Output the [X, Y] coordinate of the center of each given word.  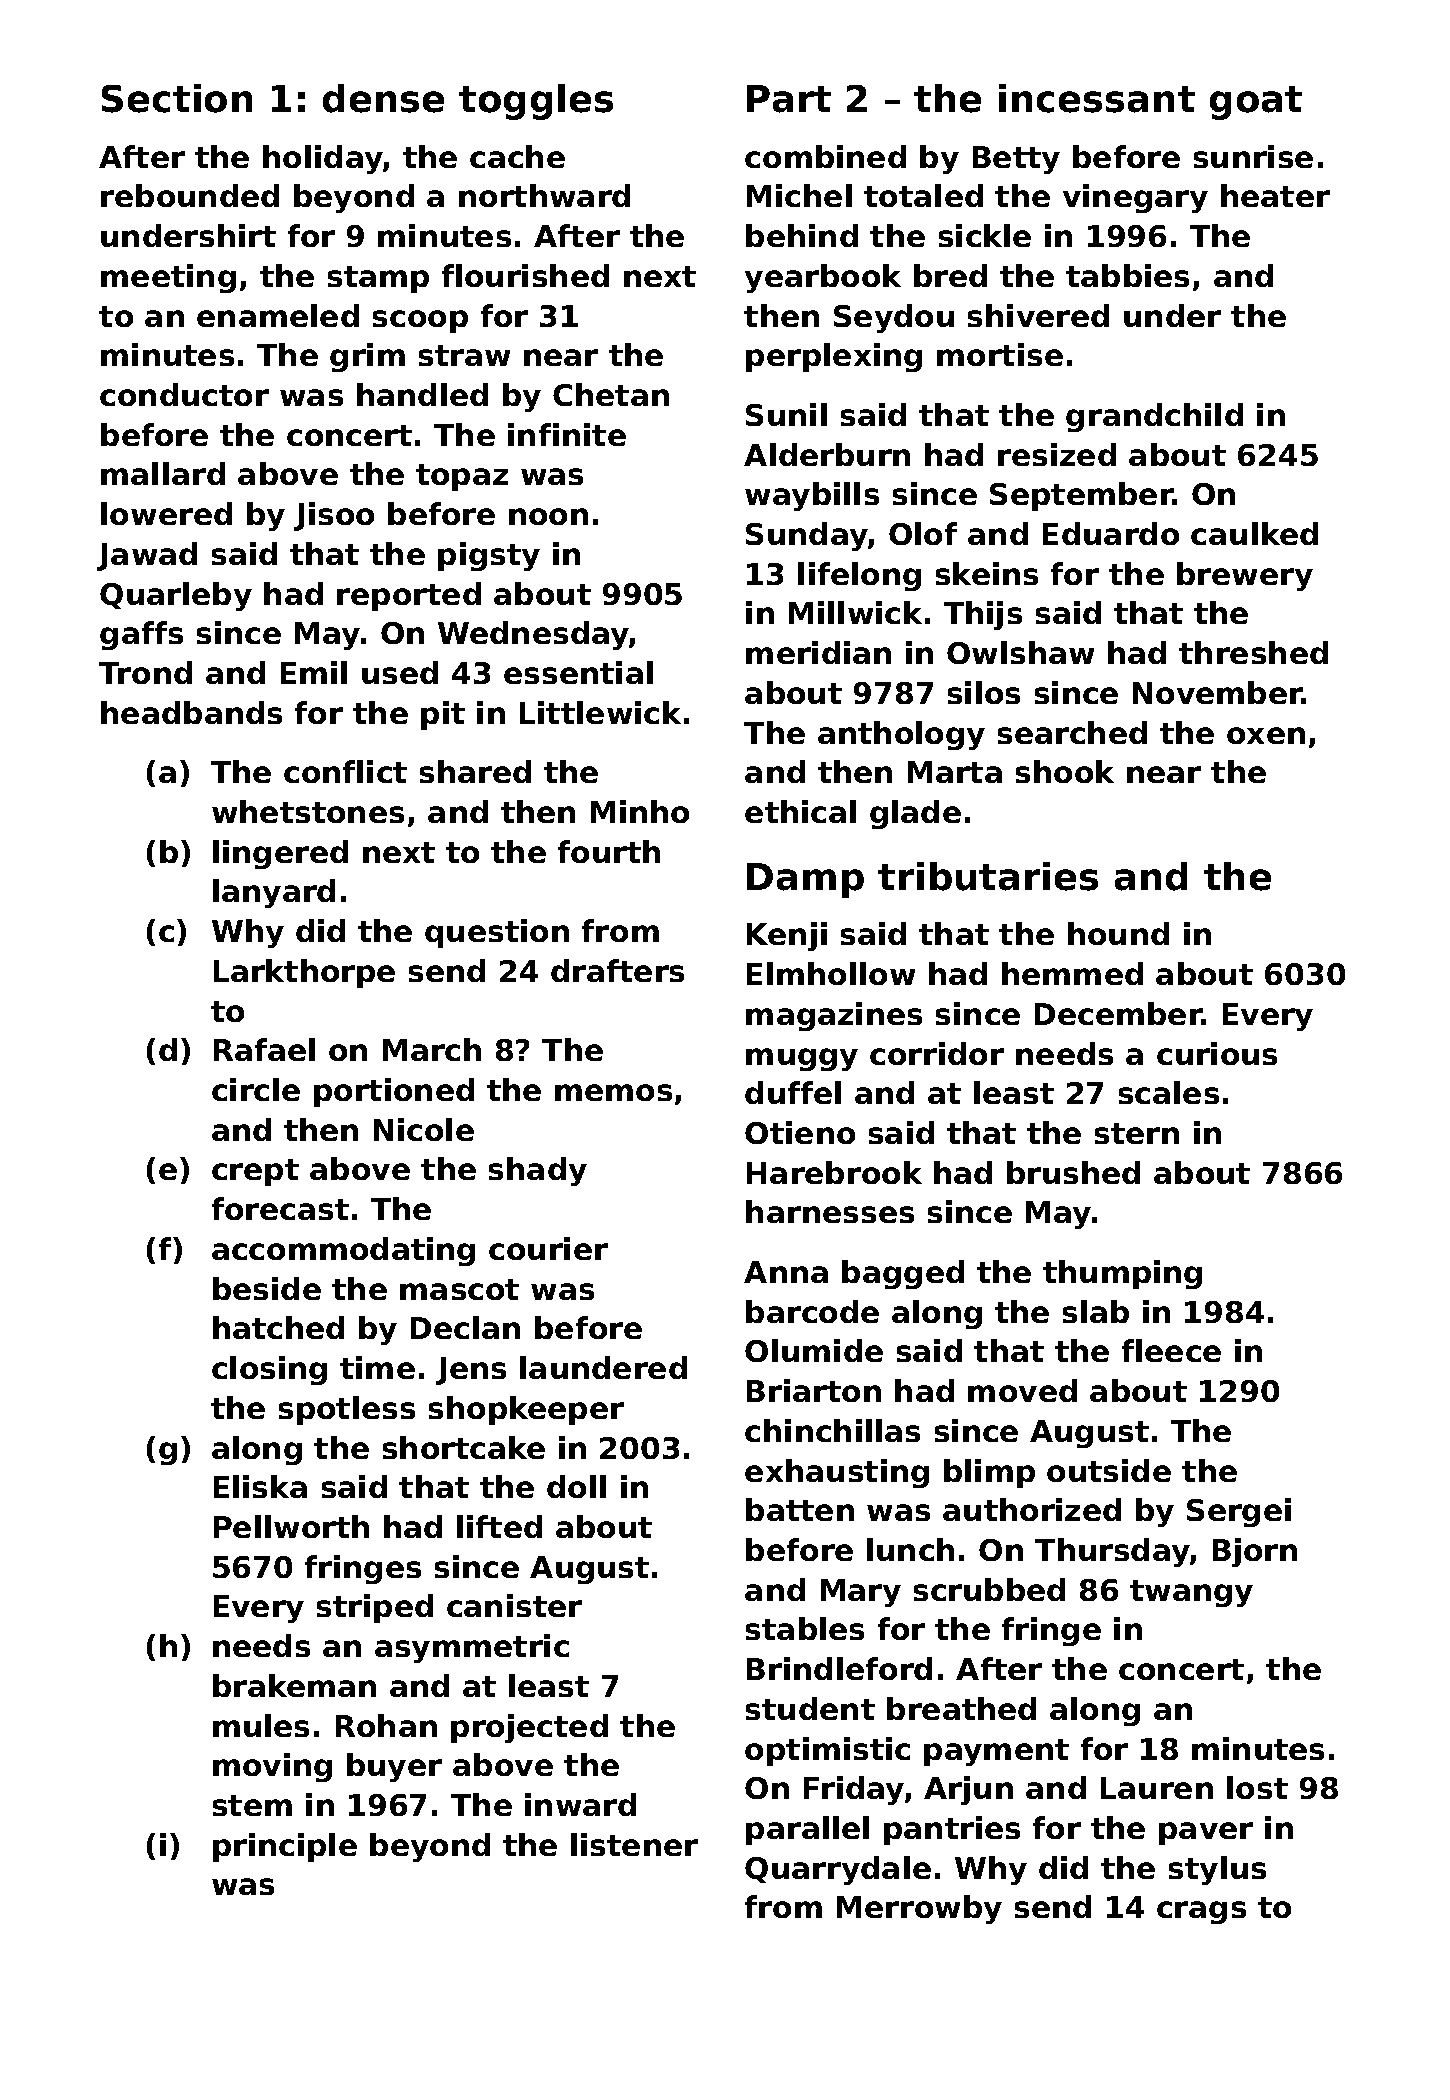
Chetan [611, 394]
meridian [818, 652]
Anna [786, 1272]
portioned [394, 1092]
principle [285, 1847]
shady [538, 1171]
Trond [145, 672]
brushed [1073, 1172]
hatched [278, 1327]
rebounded [190, 195]
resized [1057, 454]
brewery [1245, 576]
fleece [1171, 1350]
